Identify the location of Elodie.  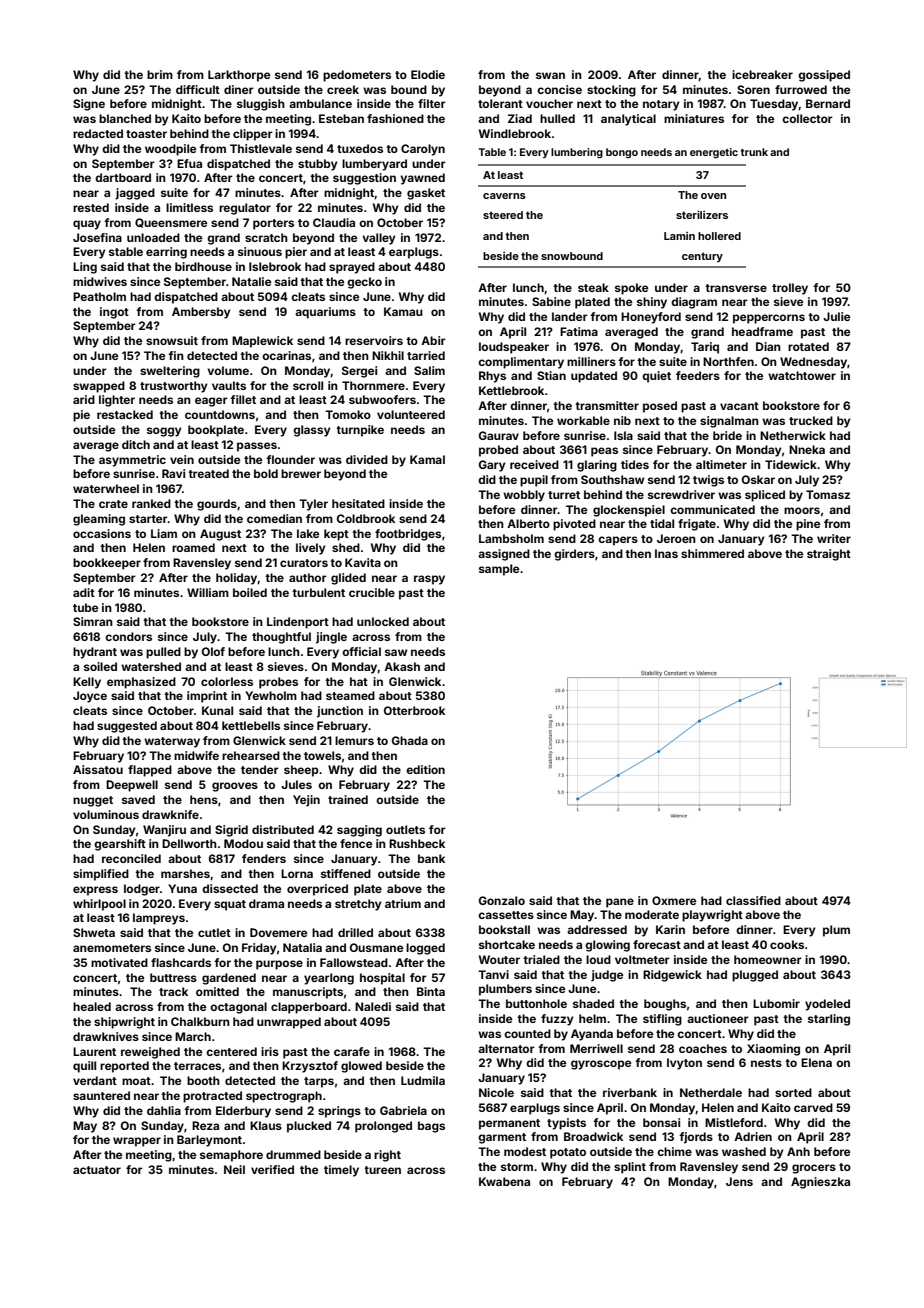
(428, 74).
